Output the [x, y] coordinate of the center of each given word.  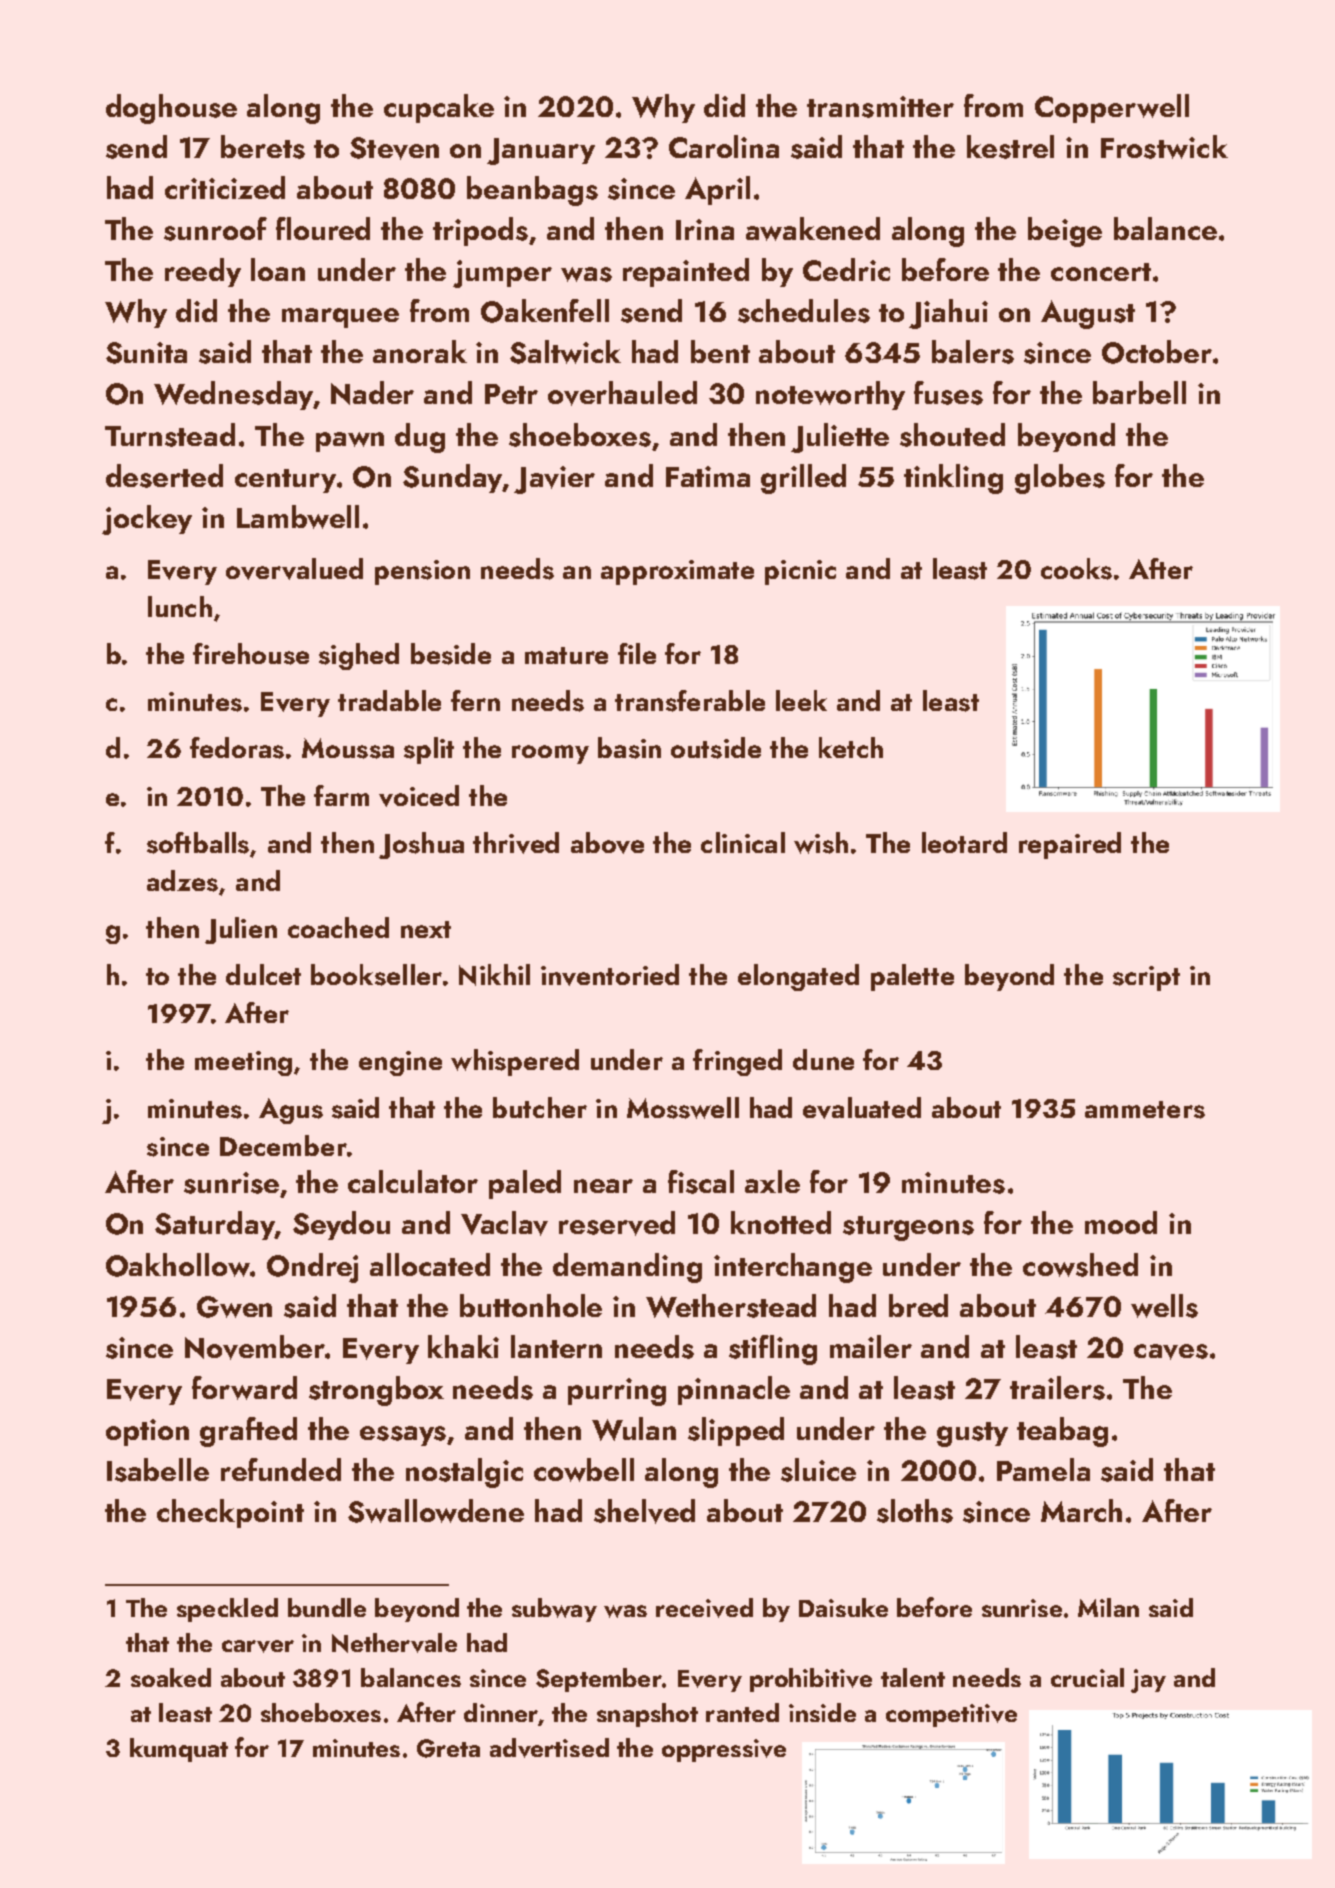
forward [244, 1388]
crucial [1087, 1677]
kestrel [1010, 147]
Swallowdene [436, 1511]
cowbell [584, 1470]
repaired [1070, 845]
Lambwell [298, 517]
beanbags [532, 191]
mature [566, 655]
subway [554, 1610]
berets [263, 147]
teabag [1062, 1432]
